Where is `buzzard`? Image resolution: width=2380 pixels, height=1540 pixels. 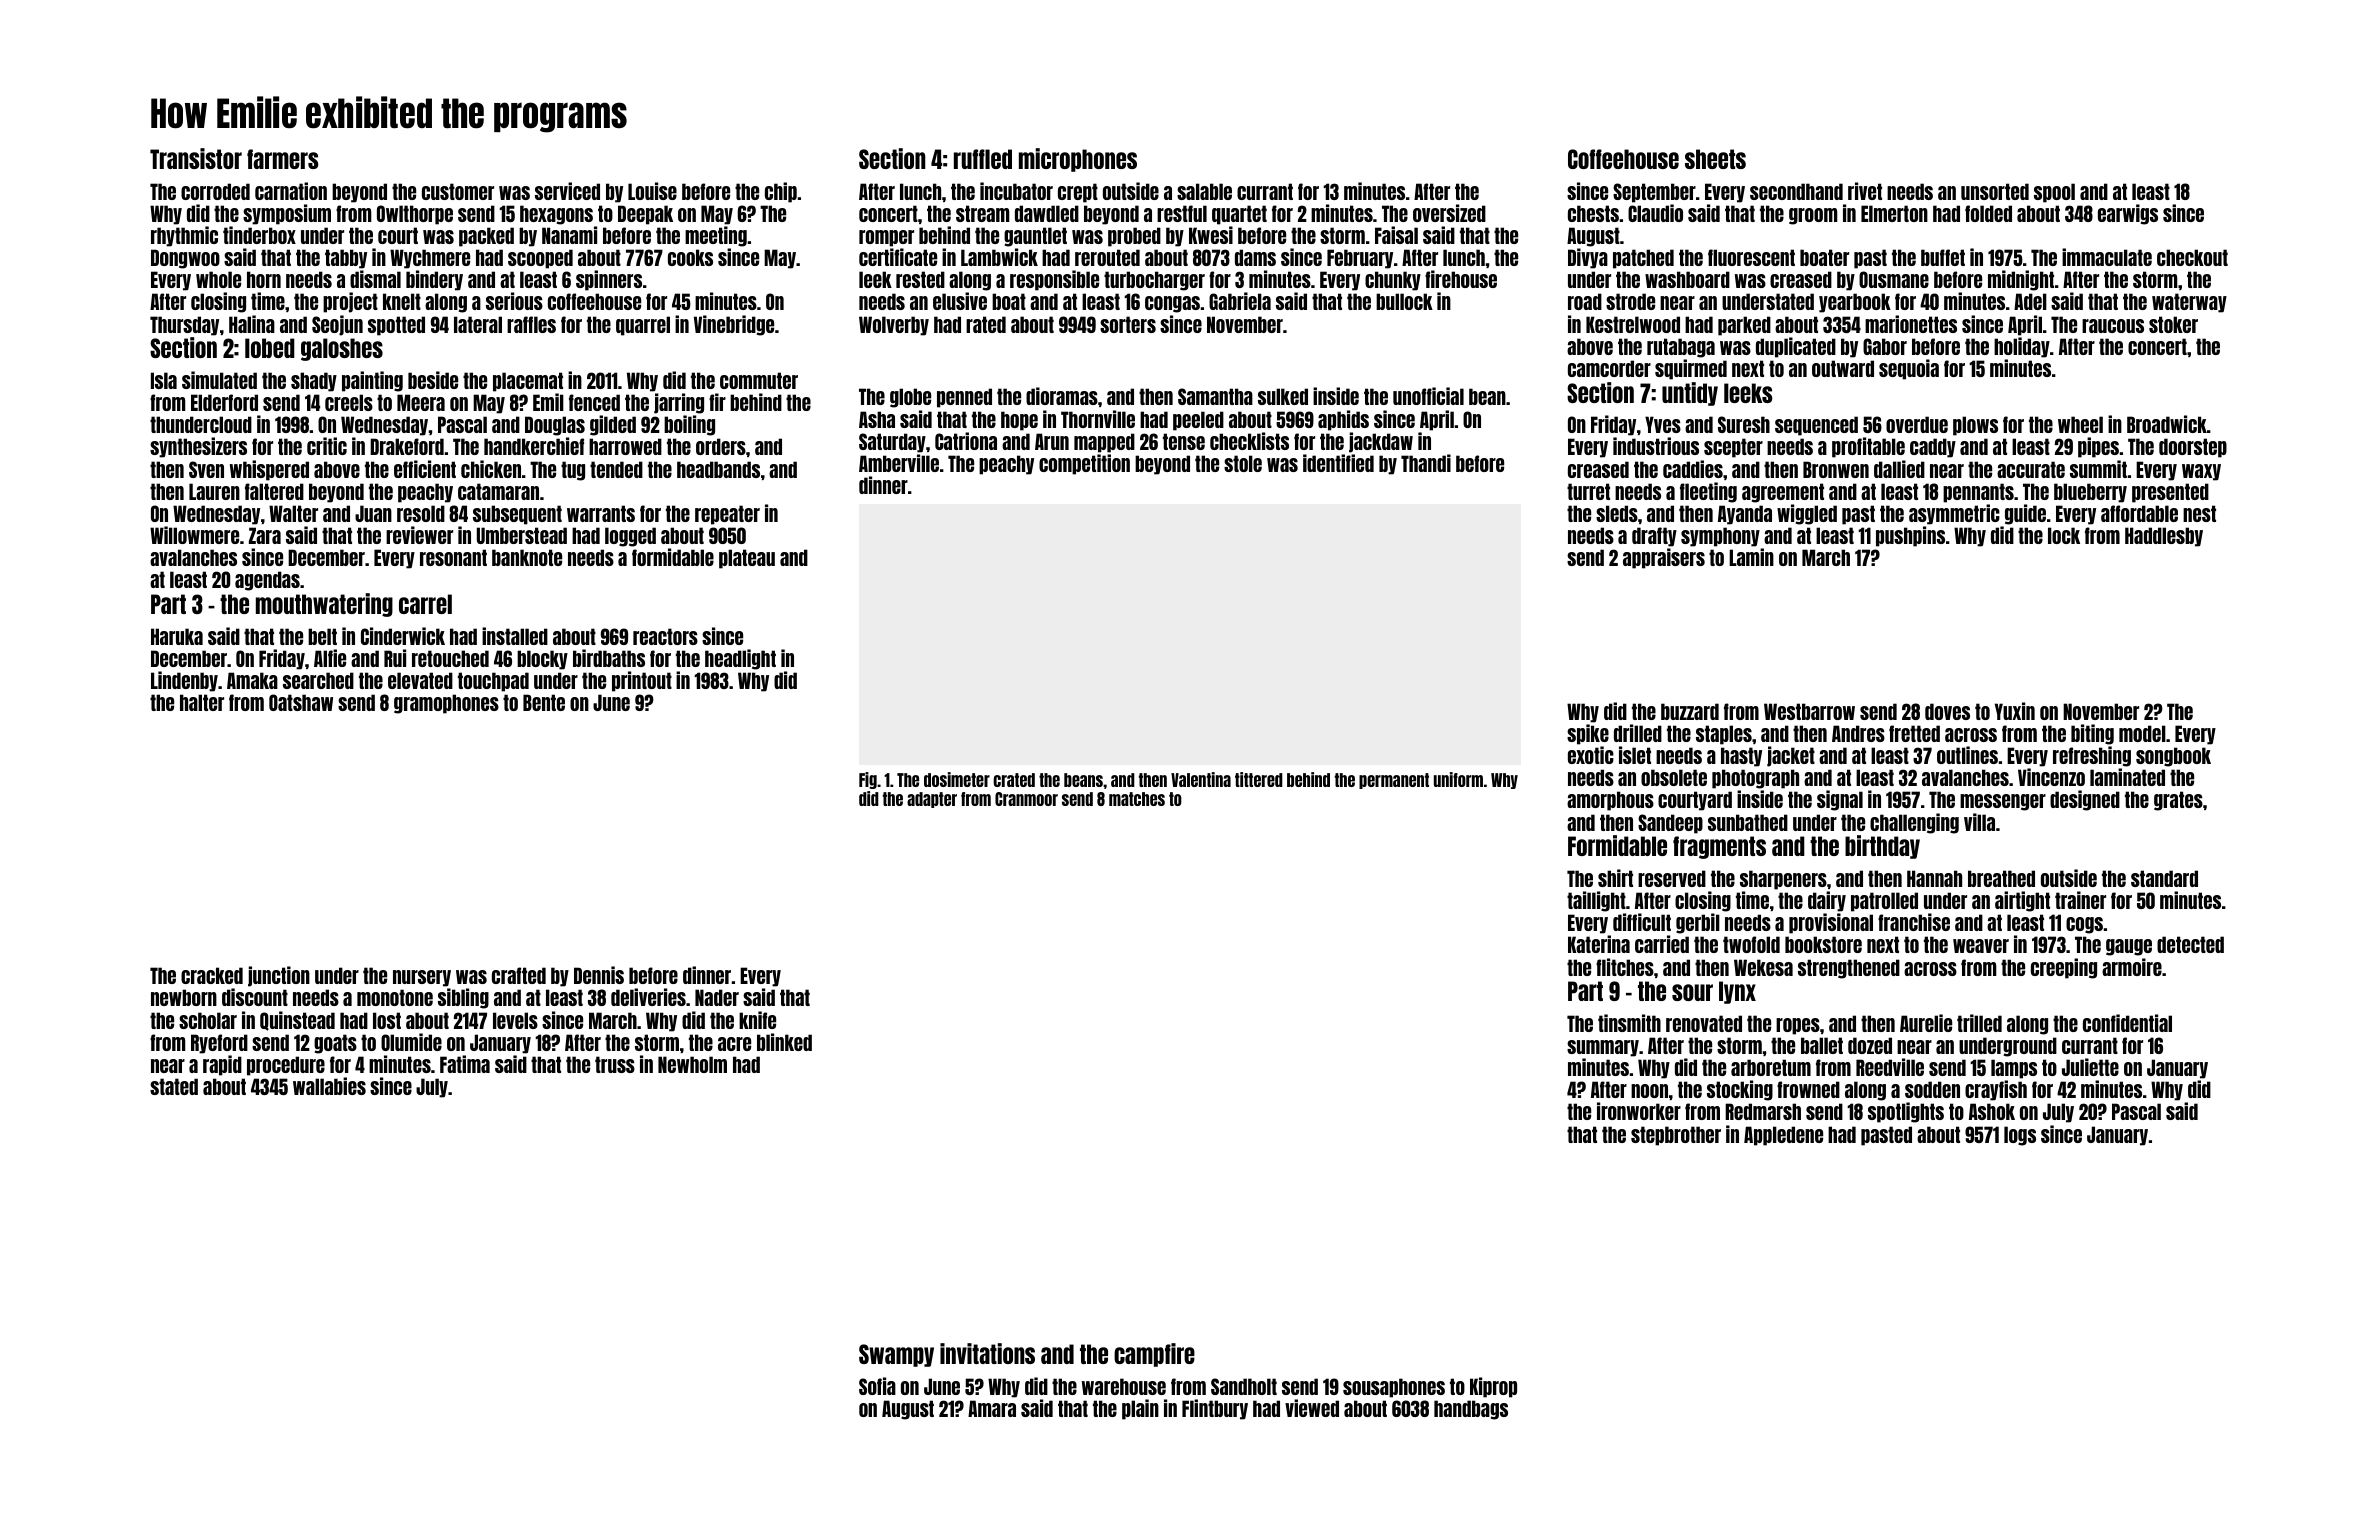
buzzard is located at coordinates (1690, 711).
